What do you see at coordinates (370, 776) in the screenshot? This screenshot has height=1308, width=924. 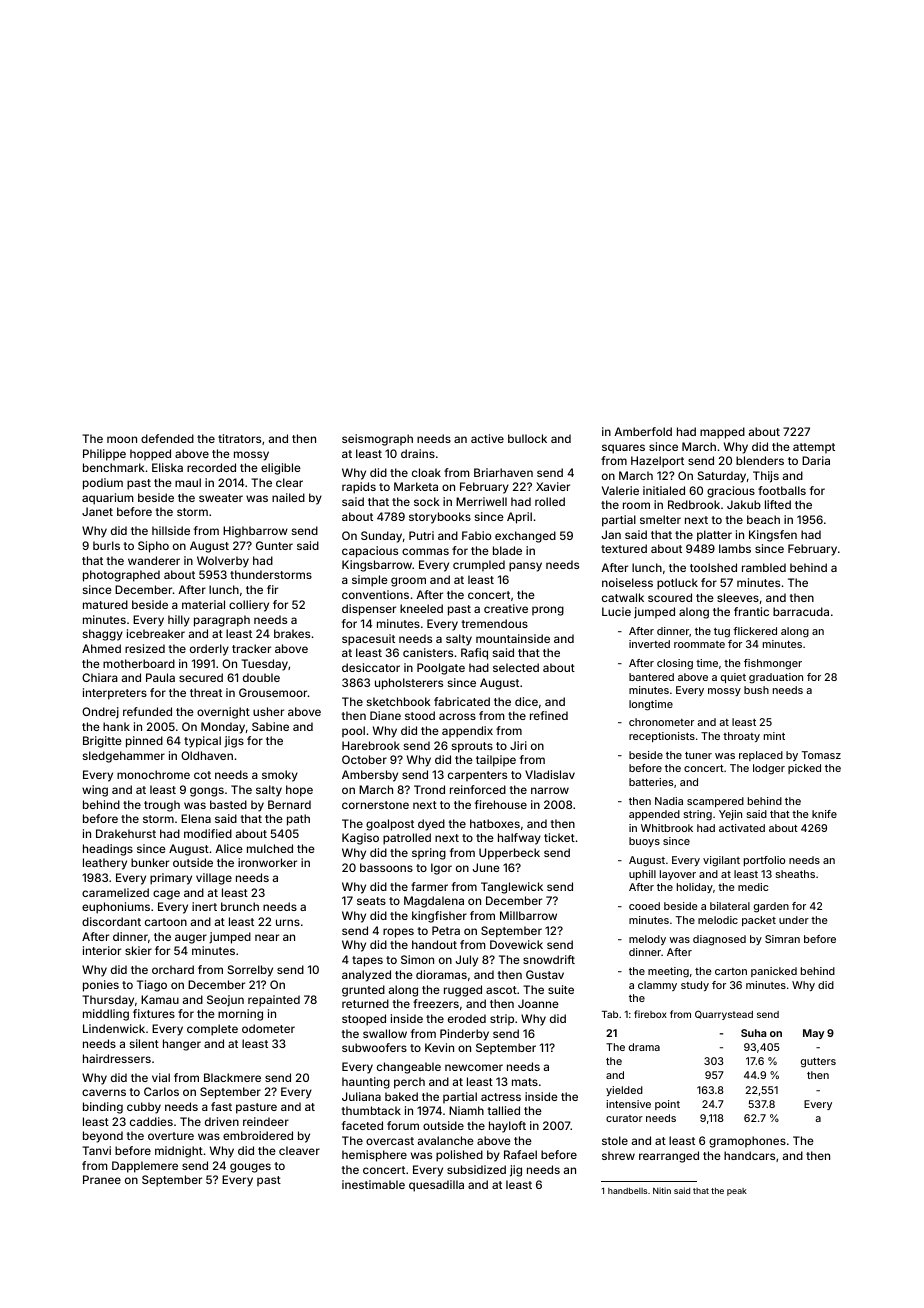 I see `Ambersby` at bounding box center [370, 776].
